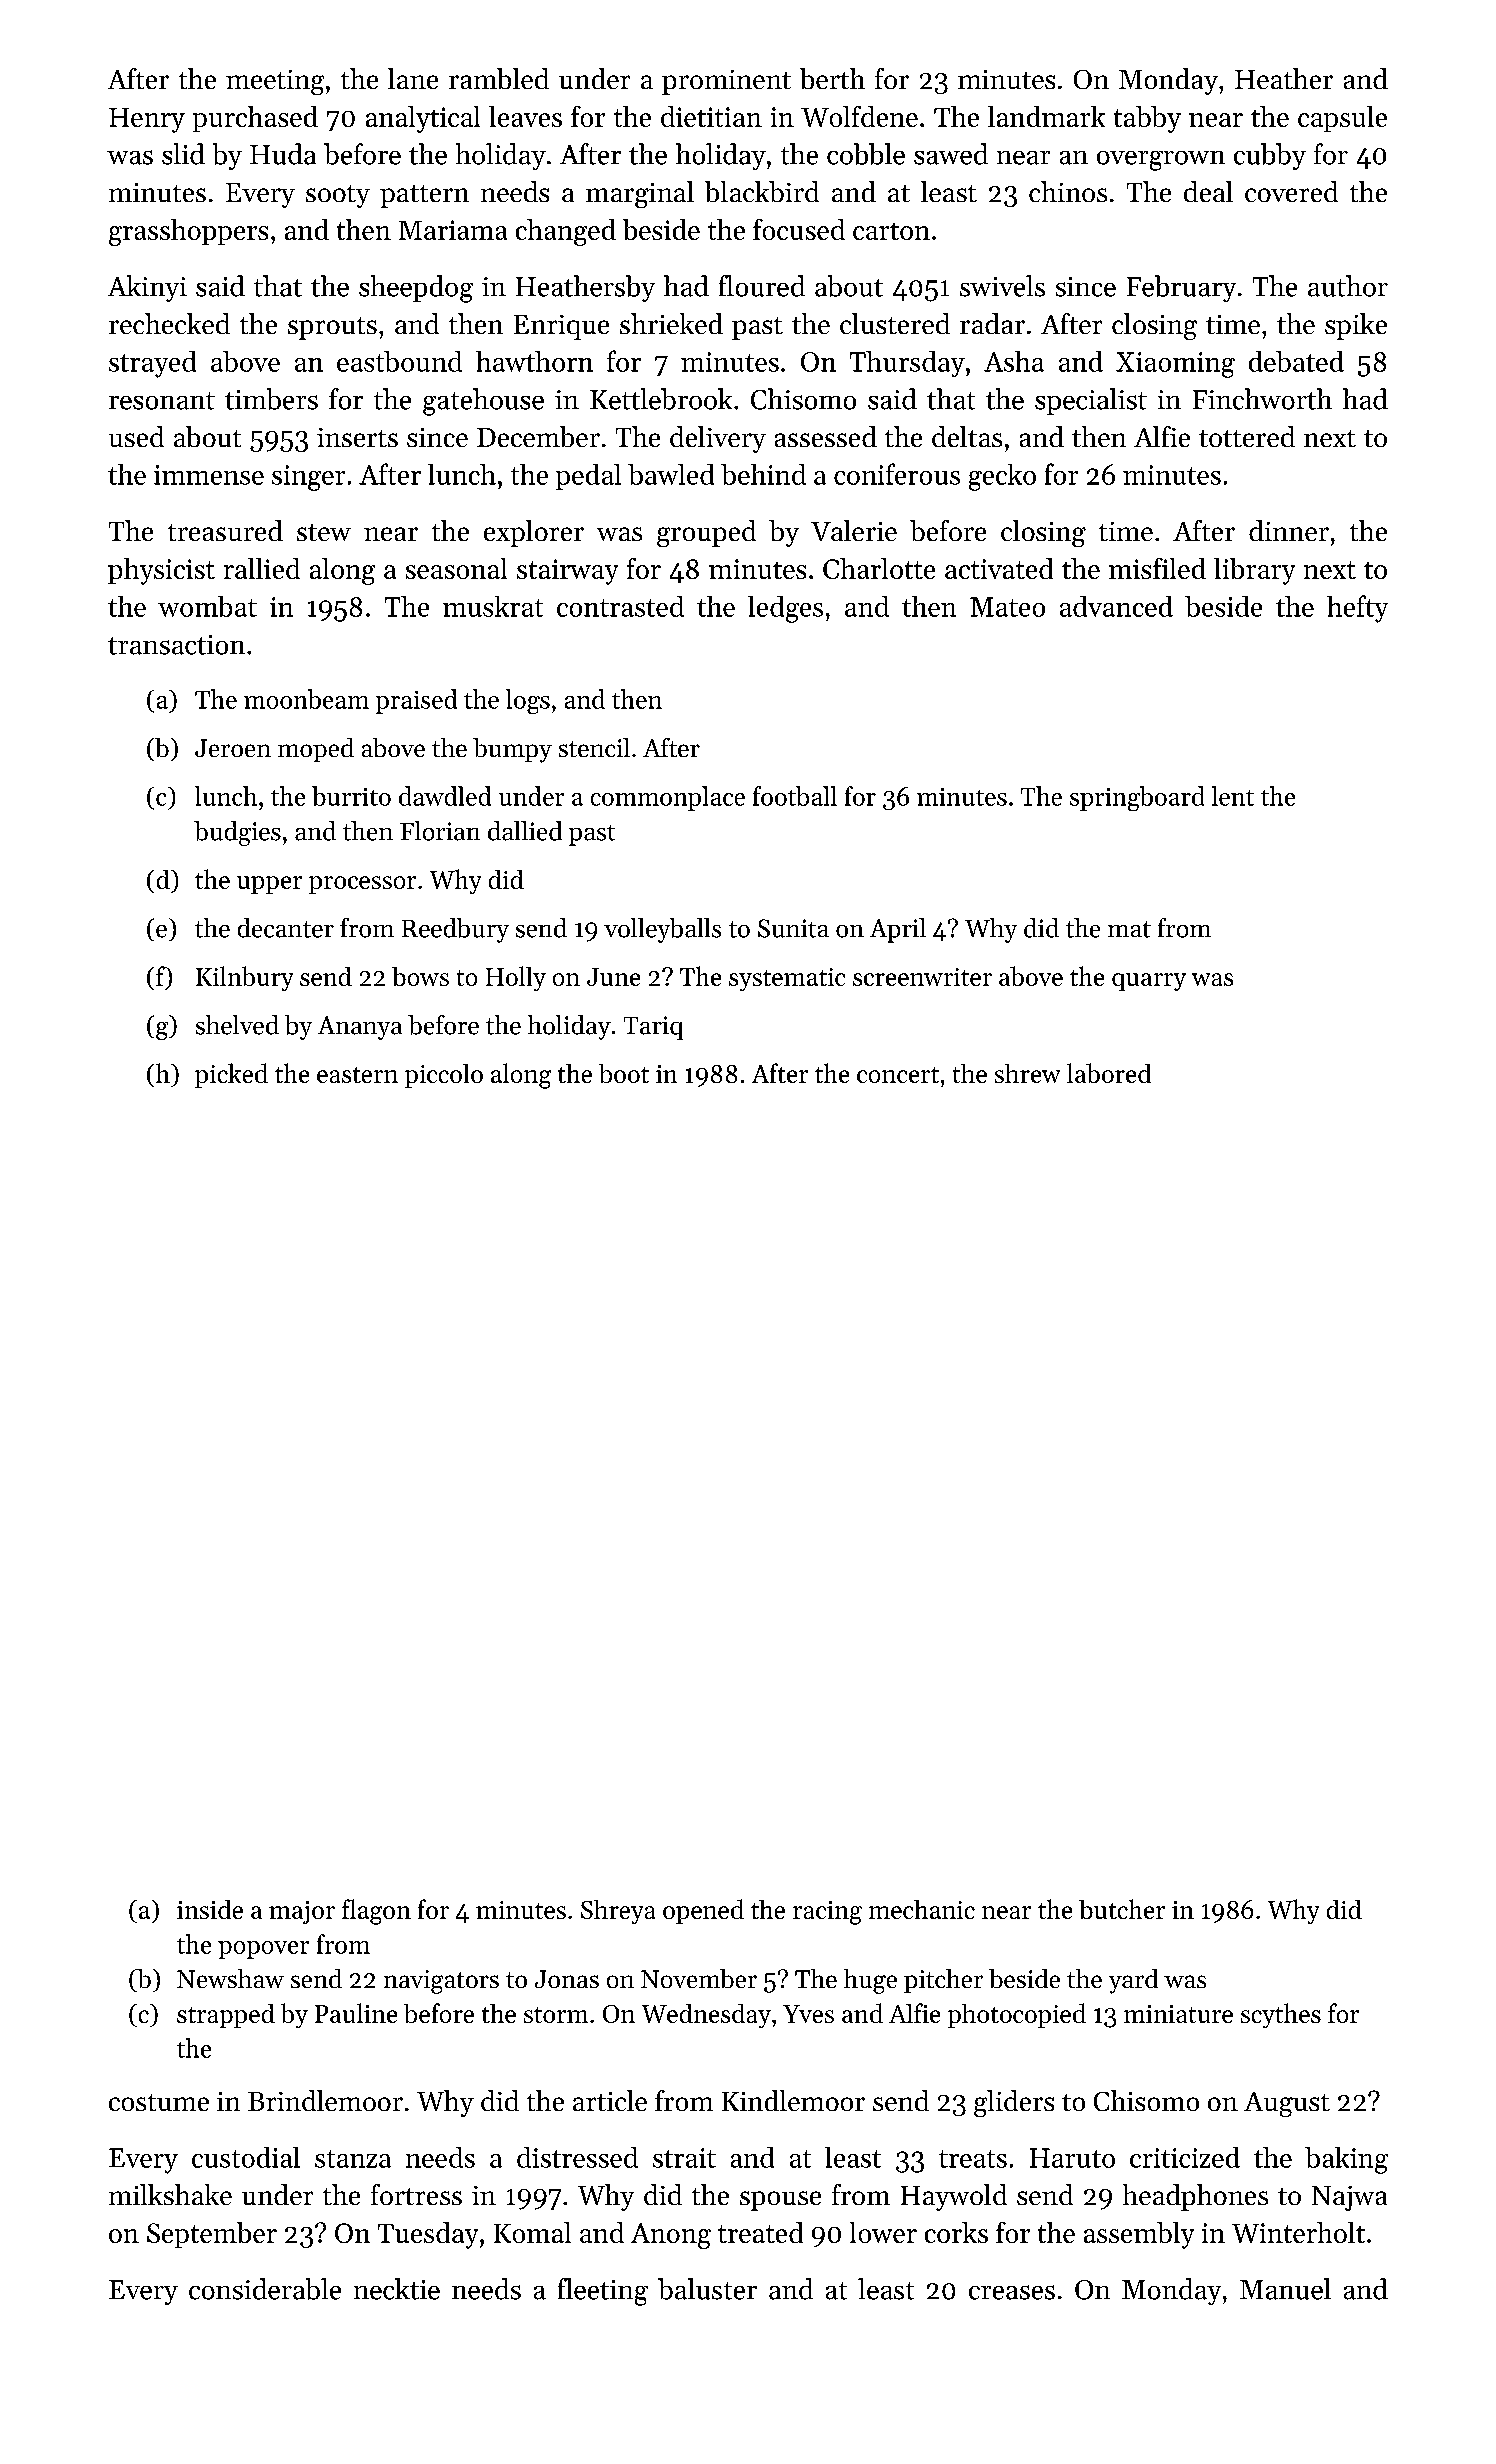 The image size is (1496, 2464). I want to click on considerable, so click(265, 2289).
